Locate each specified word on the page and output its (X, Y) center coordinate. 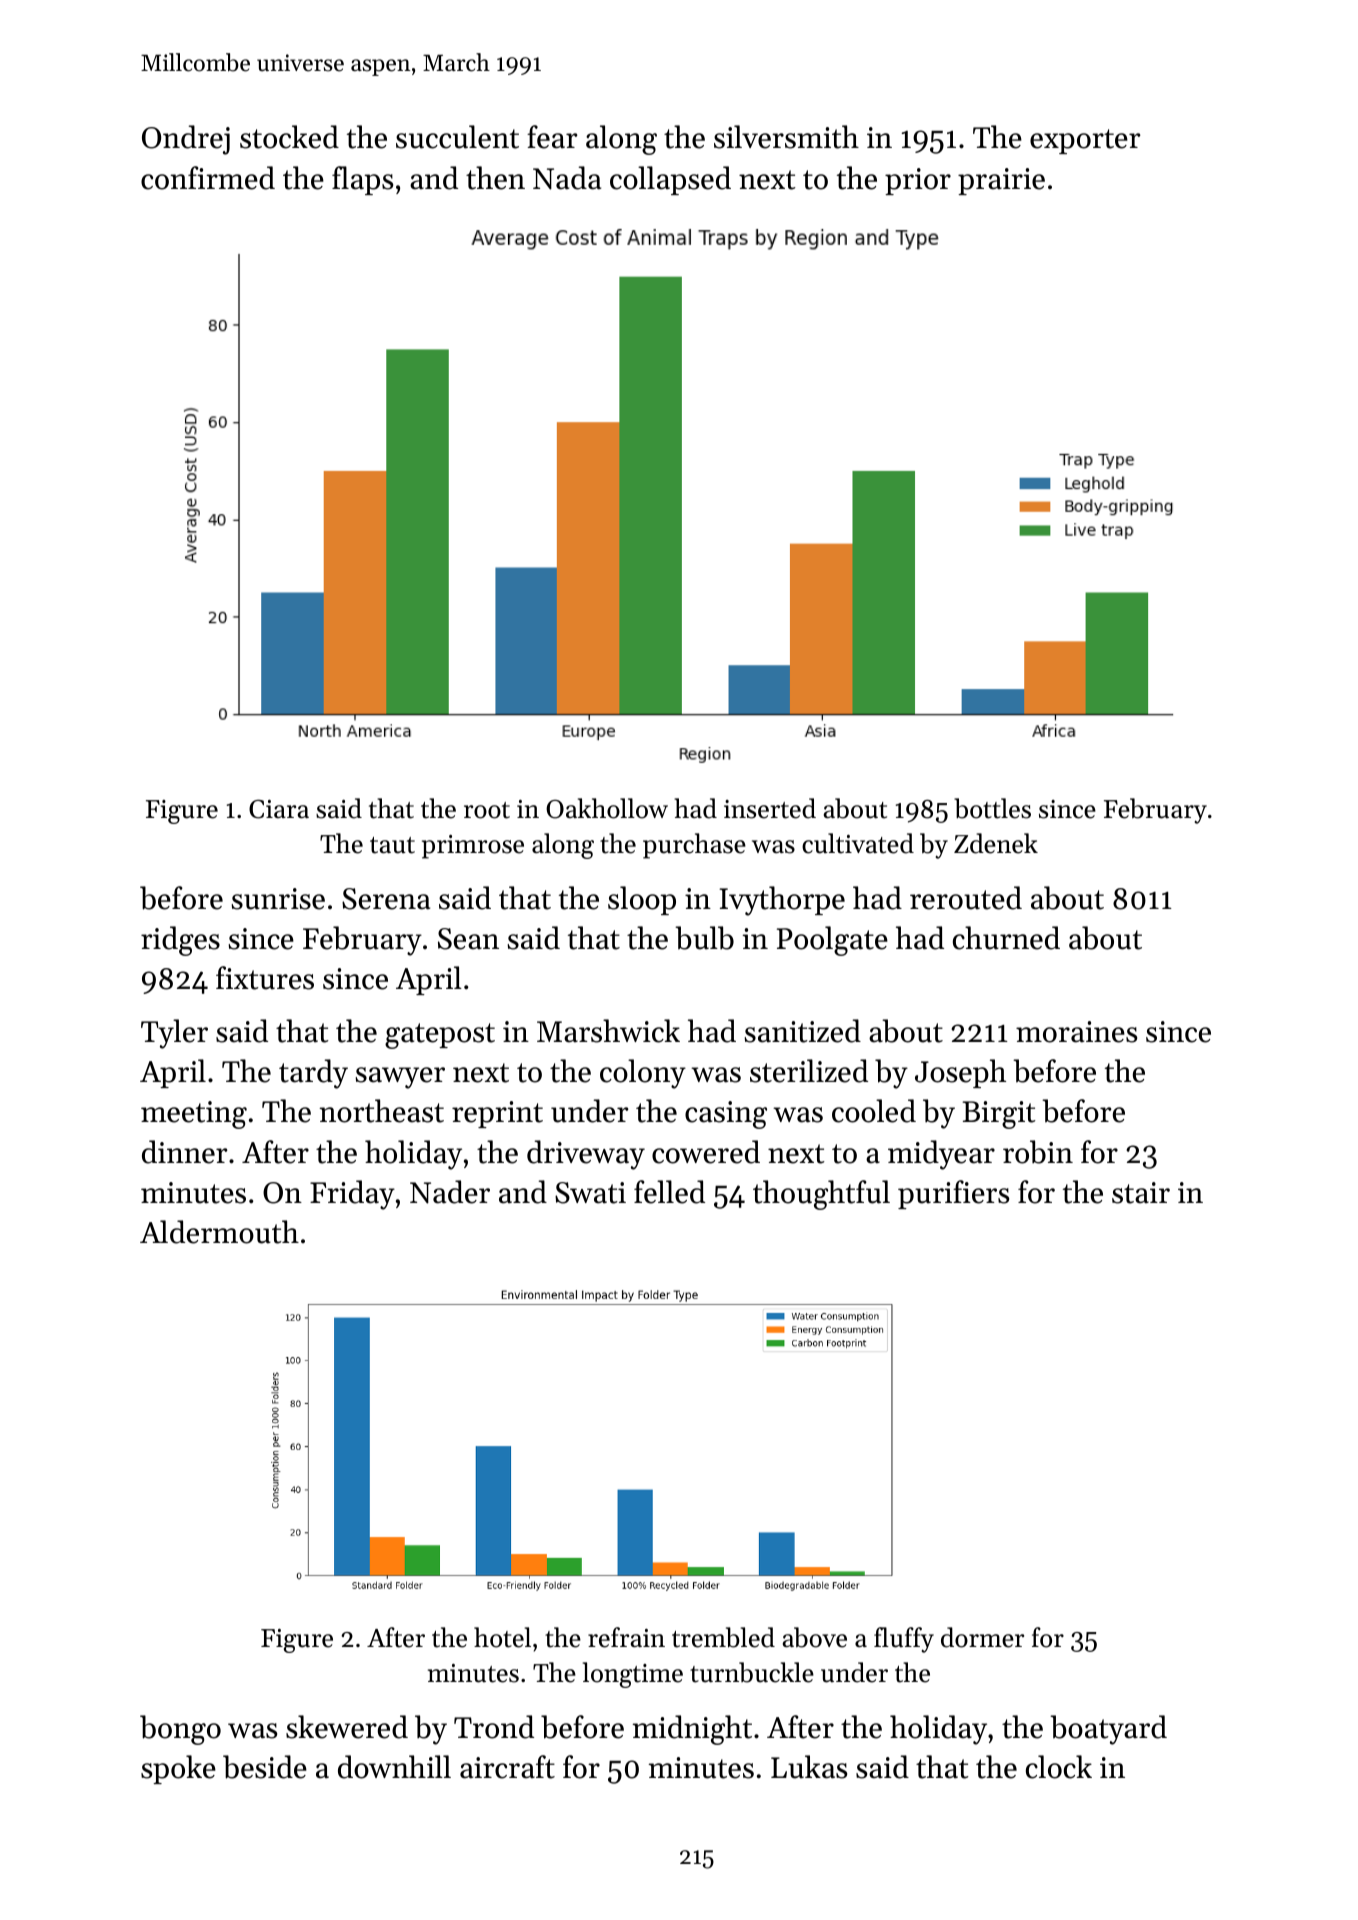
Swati (590, 1193)
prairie (1001, 181)
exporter (1085, 141)
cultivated (858, 843)
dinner (185, 1152)
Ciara (279, 809)
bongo (180, 1730)
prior (918, 181)
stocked (289, 137)
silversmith (786, 137)
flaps (362, 180)
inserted (770, 808)
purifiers (953, 1194)
